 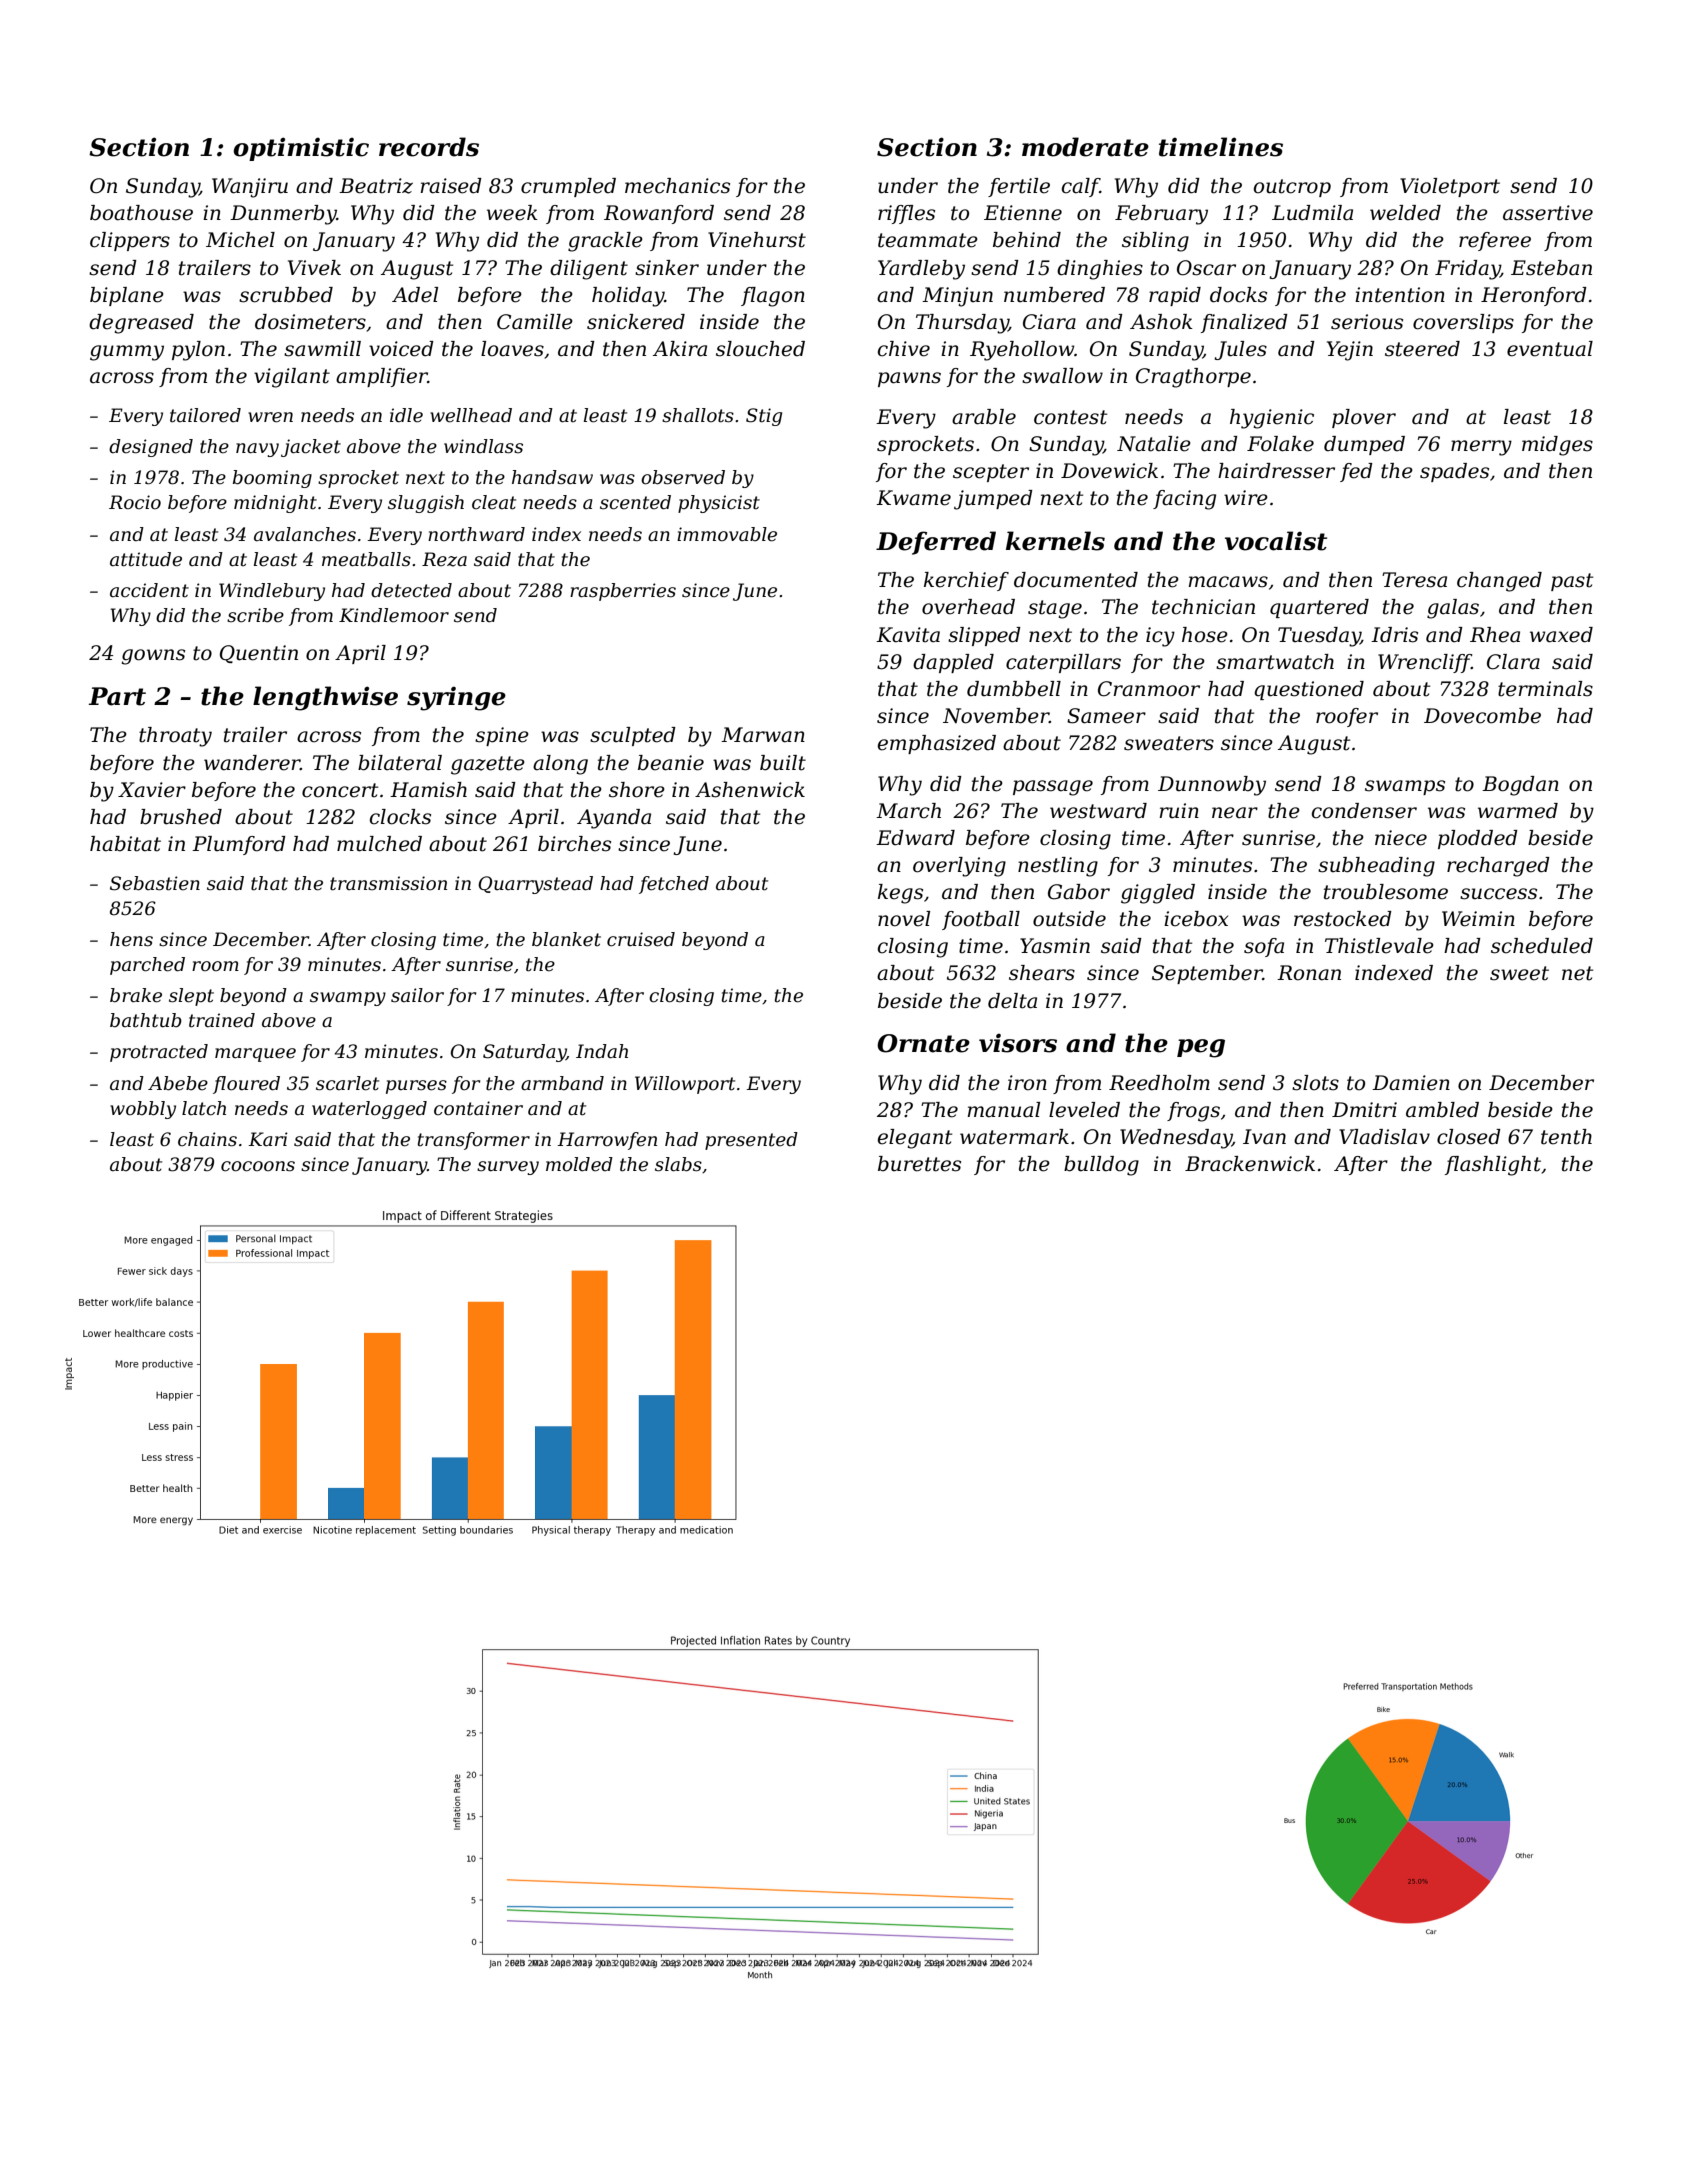 What do you see at coordinates (919, 1164) in the document?
I see `burettes` at bounding box center [919, 1164].
